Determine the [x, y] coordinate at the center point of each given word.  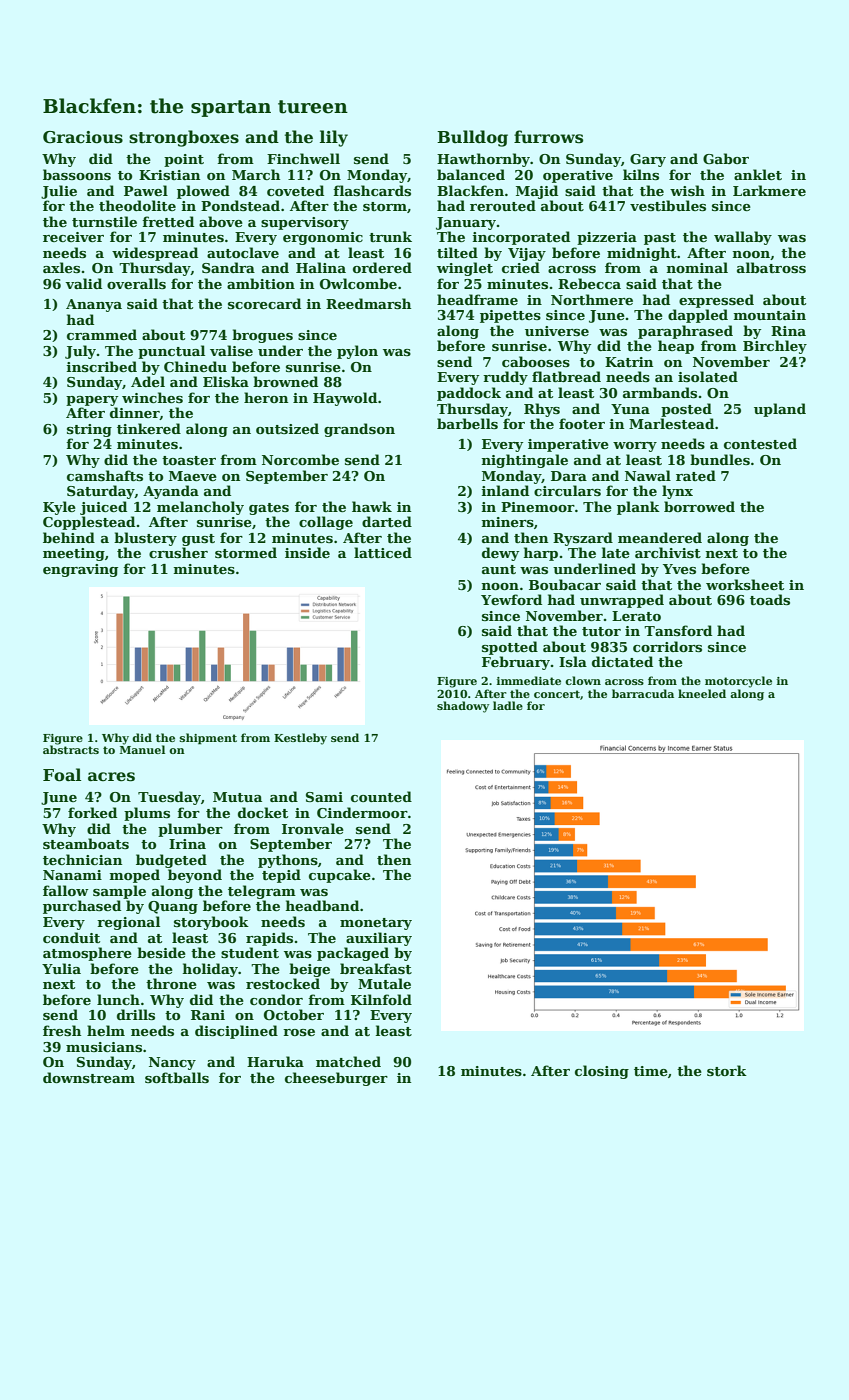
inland [505, 490]
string [89, 430]
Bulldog [472, 138]
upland [780, 410]
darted [387, 521]
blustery [145, 539]
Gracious [83, 137]
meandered [660, 537]
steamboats [86, 843]
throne [171, 983]
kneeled [702, 693]
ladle [508, 705]
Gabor [726, 158]
